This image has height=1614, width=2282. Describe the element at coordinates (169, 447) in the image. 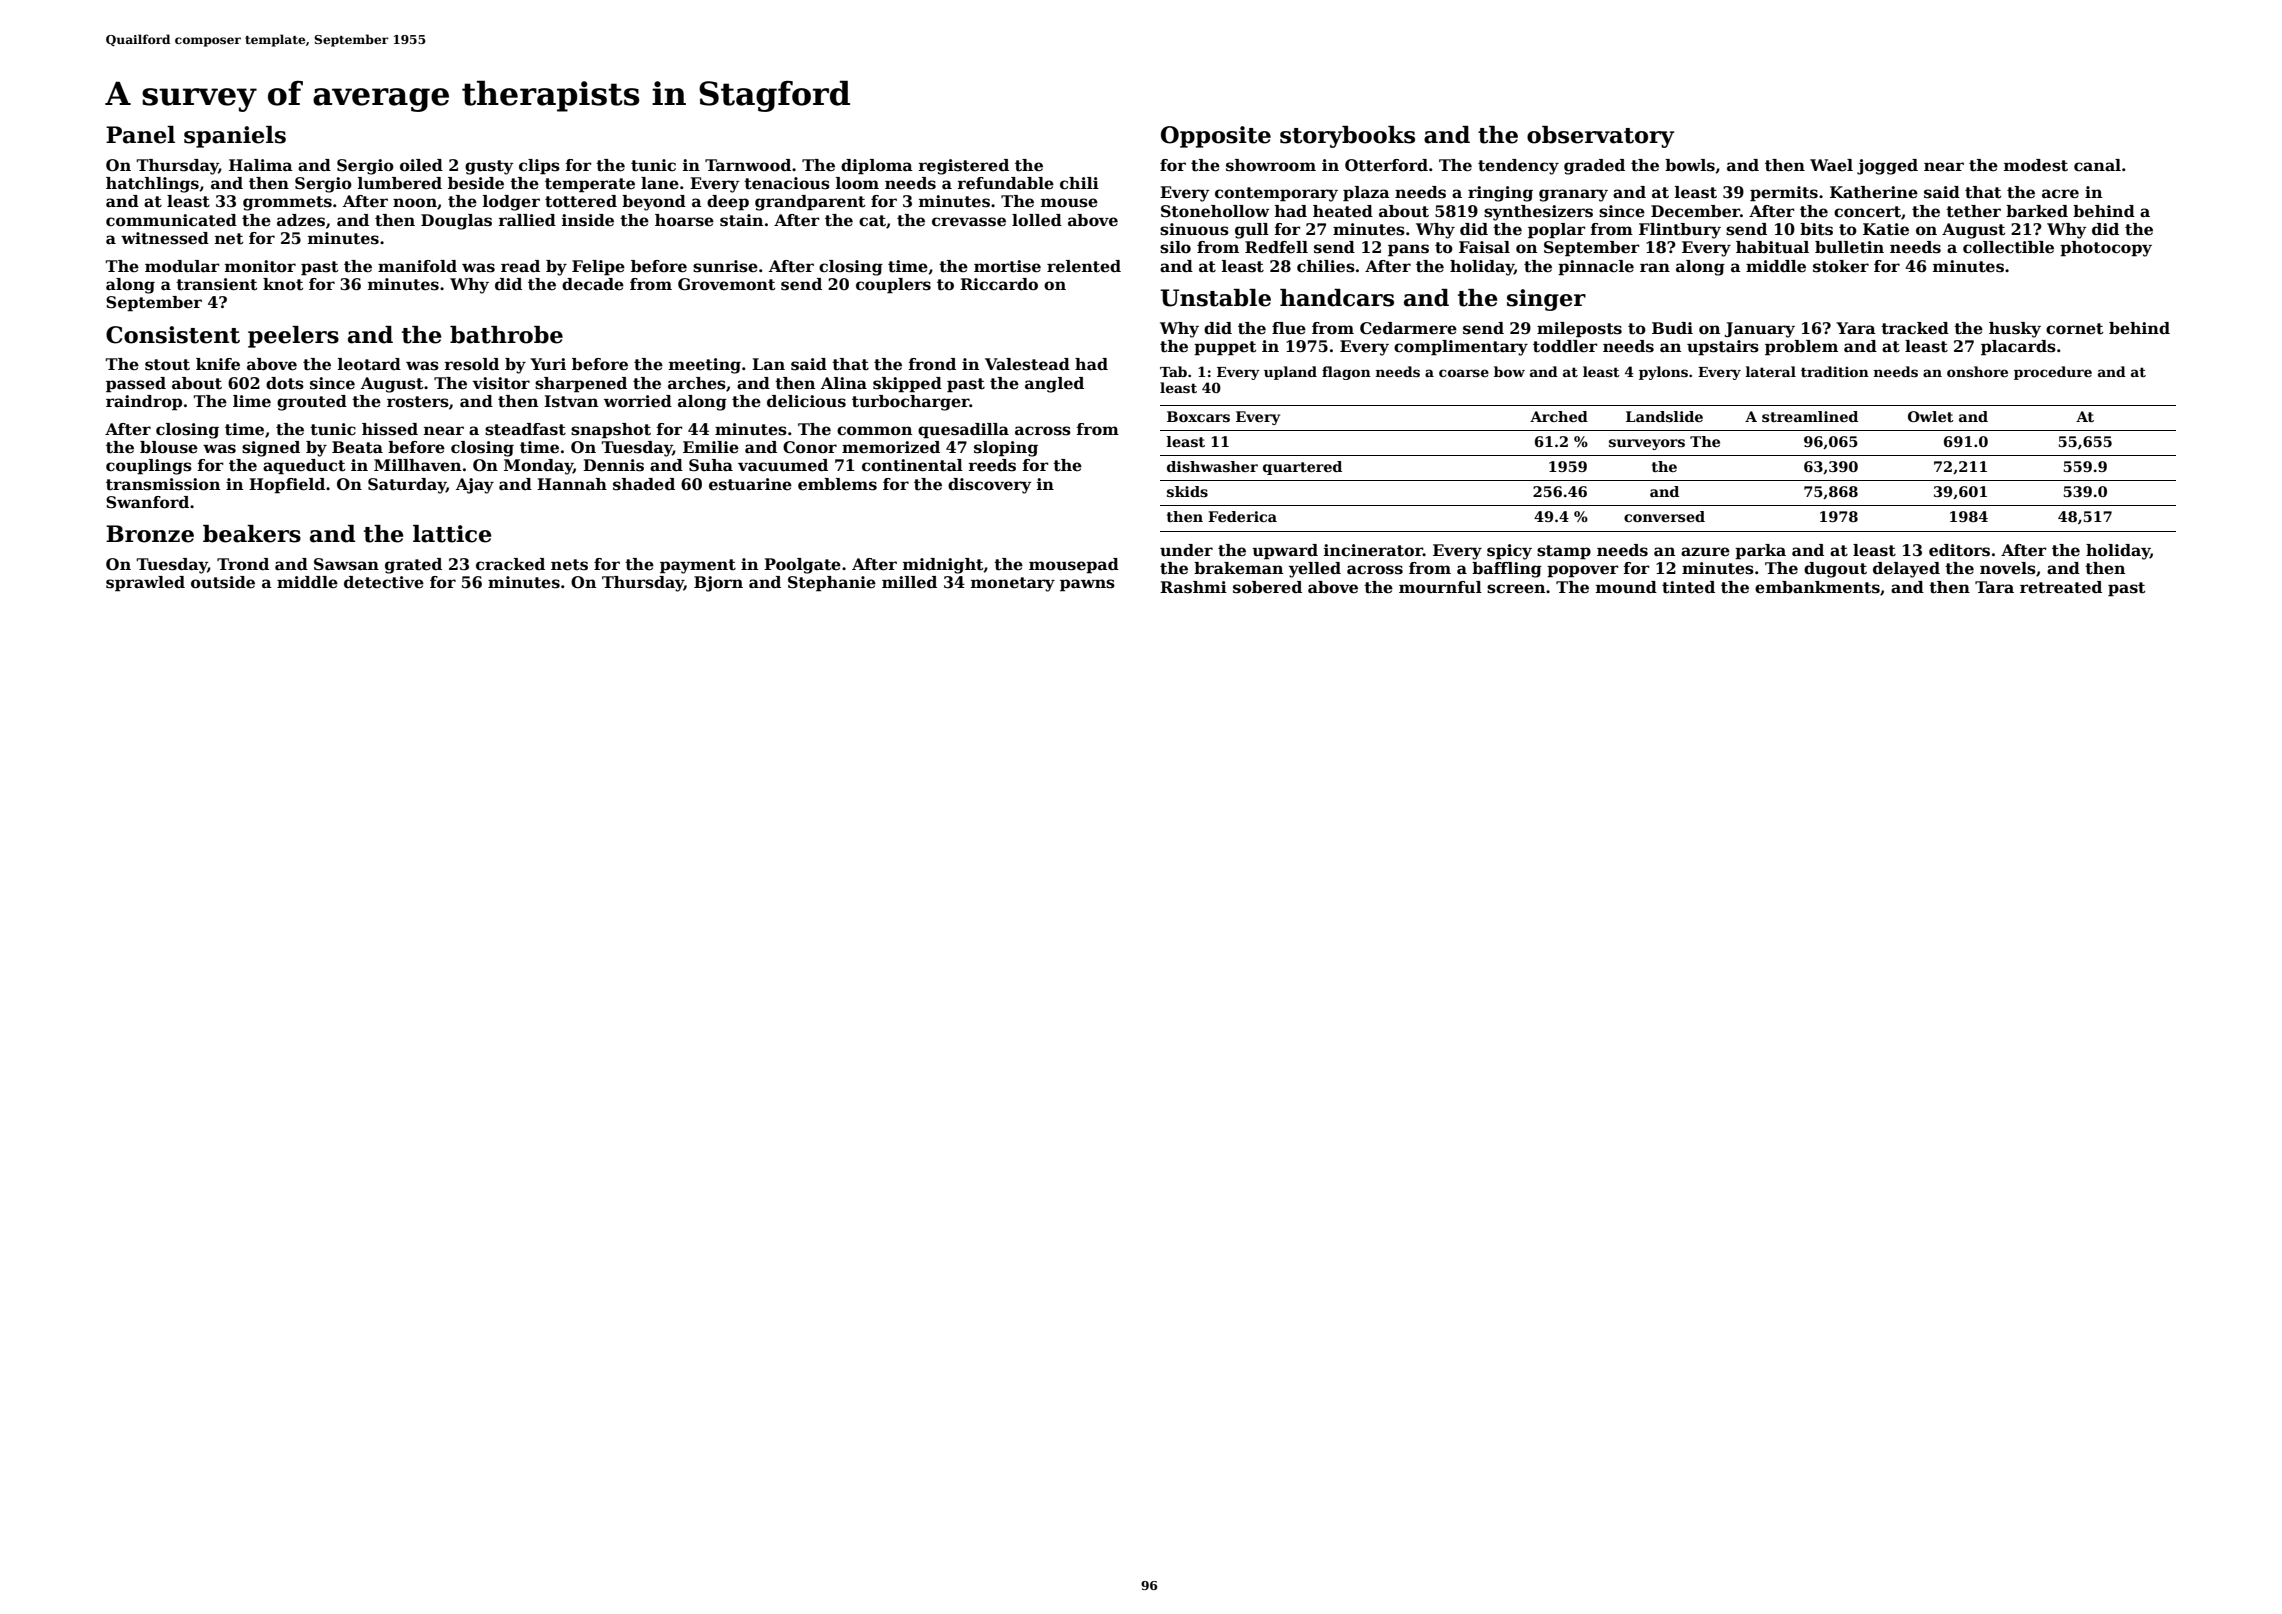

I see `blouse` at that location.
